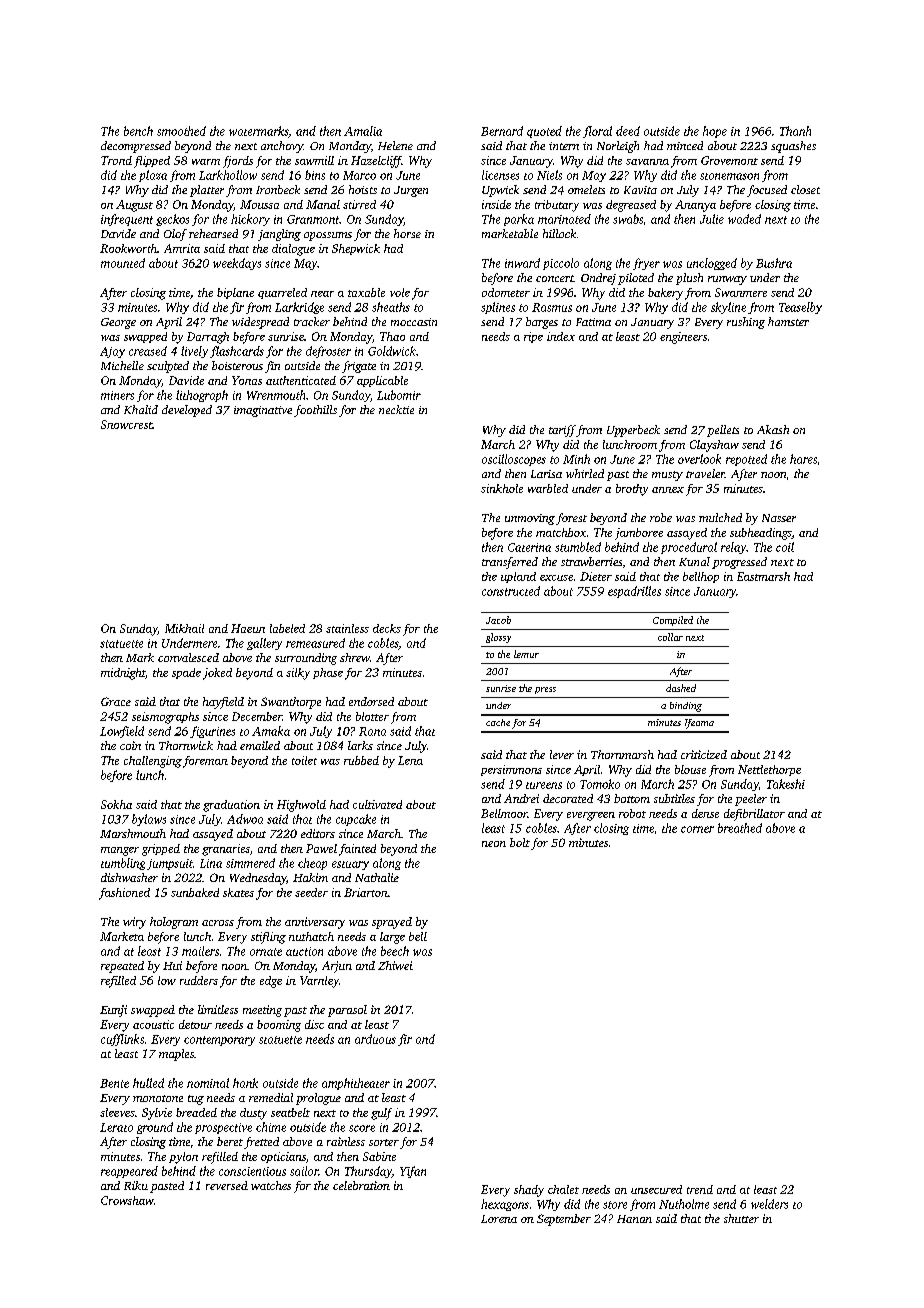 The height and width of the document is (1308, 924). I want to click on Bernard, so click(502, 131).
